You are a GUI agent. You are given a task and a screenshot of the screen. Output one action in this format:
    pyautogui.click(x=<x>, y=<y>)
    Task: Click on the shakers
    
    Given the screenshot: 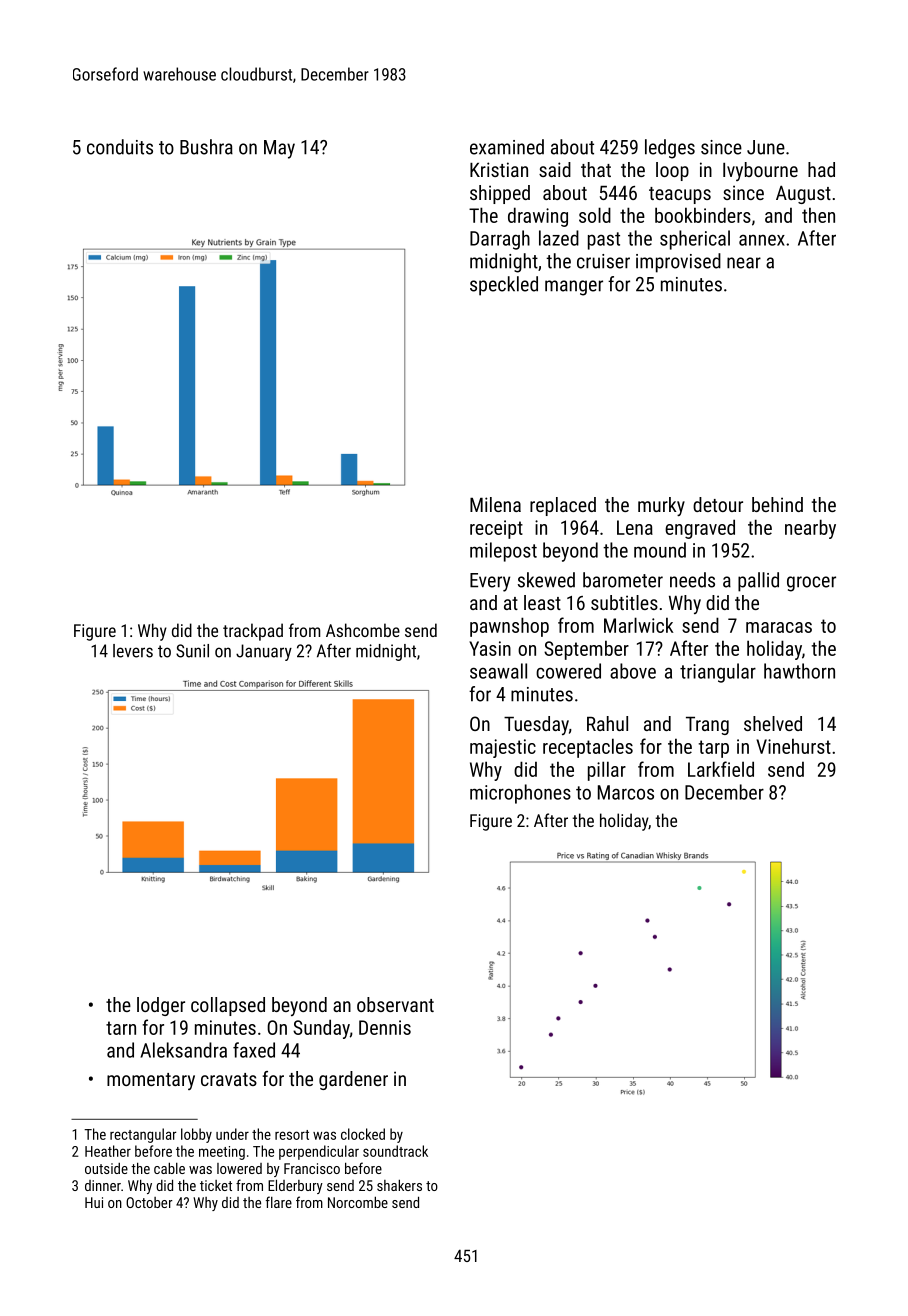 What is the action you would take?
    pyautogui.click(x=399, y=1185)
